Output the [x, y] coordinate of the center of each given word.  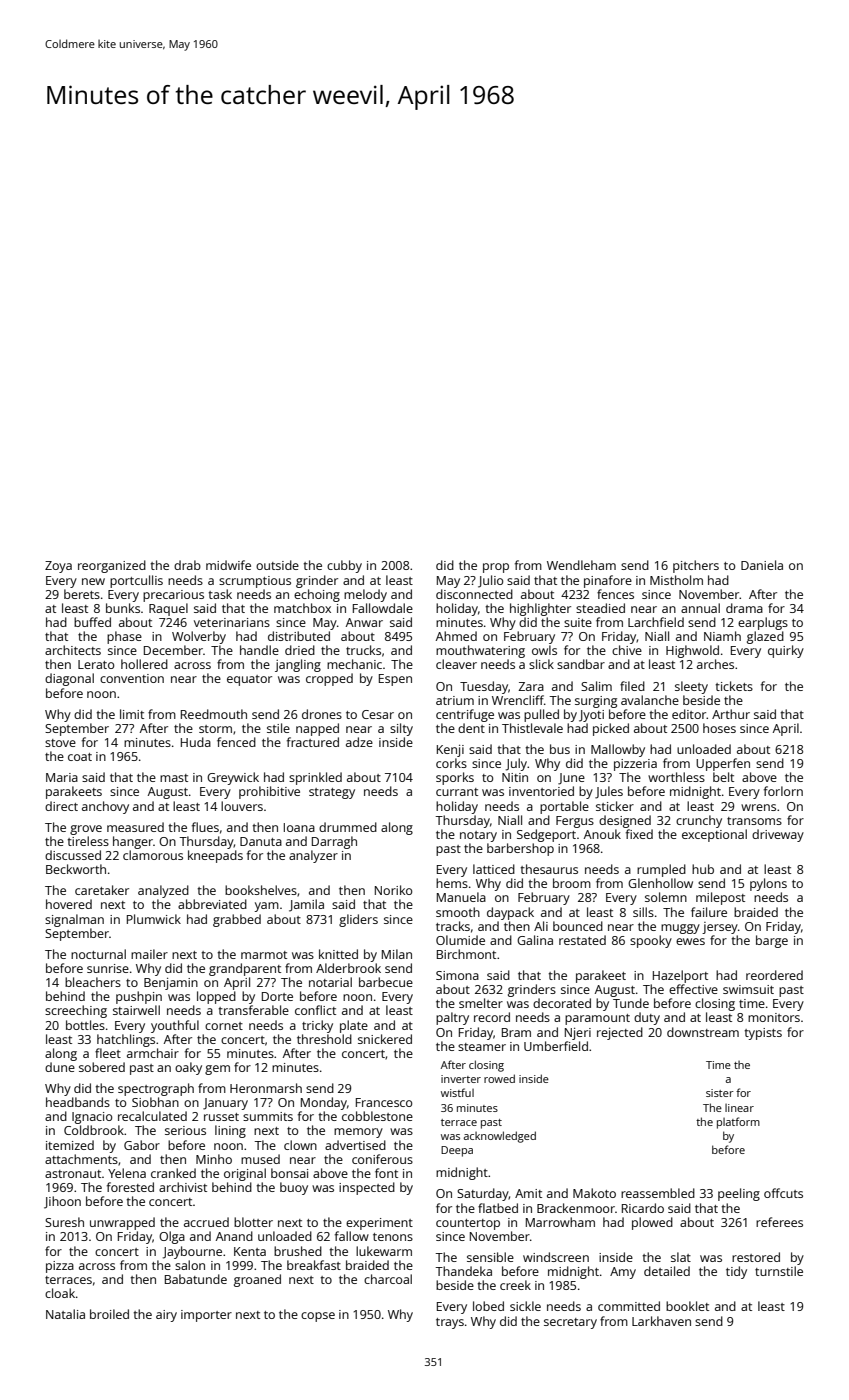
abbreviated [212, 904]
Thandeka [463, 1271]
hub [703, 869]
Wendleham [581, 565]
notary [478, 836]
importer [206, 1316]
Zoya [58, 567]
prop [496, 568]
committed [629, 1306]
